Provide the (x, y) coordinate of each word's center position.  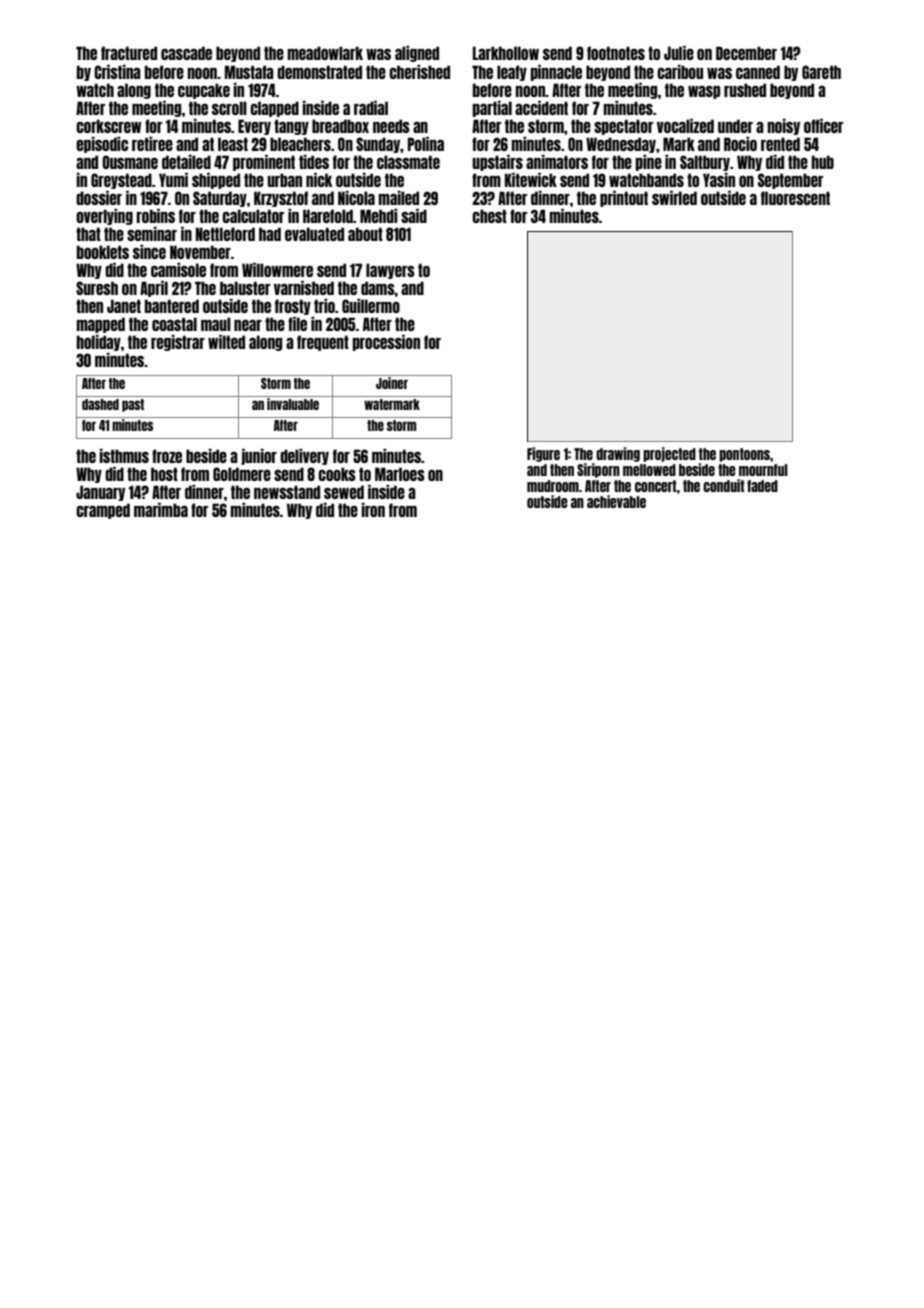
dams (378, 288)
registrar (178, 343)
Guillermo (371, 306)
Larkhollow (506, 53)
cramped (103, 511)
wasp (704, 92)
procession (386, 343)
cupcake (204, 91)
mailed (399, 198)
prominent (264, 163)
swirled (674, 198)
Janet (124, 306)
